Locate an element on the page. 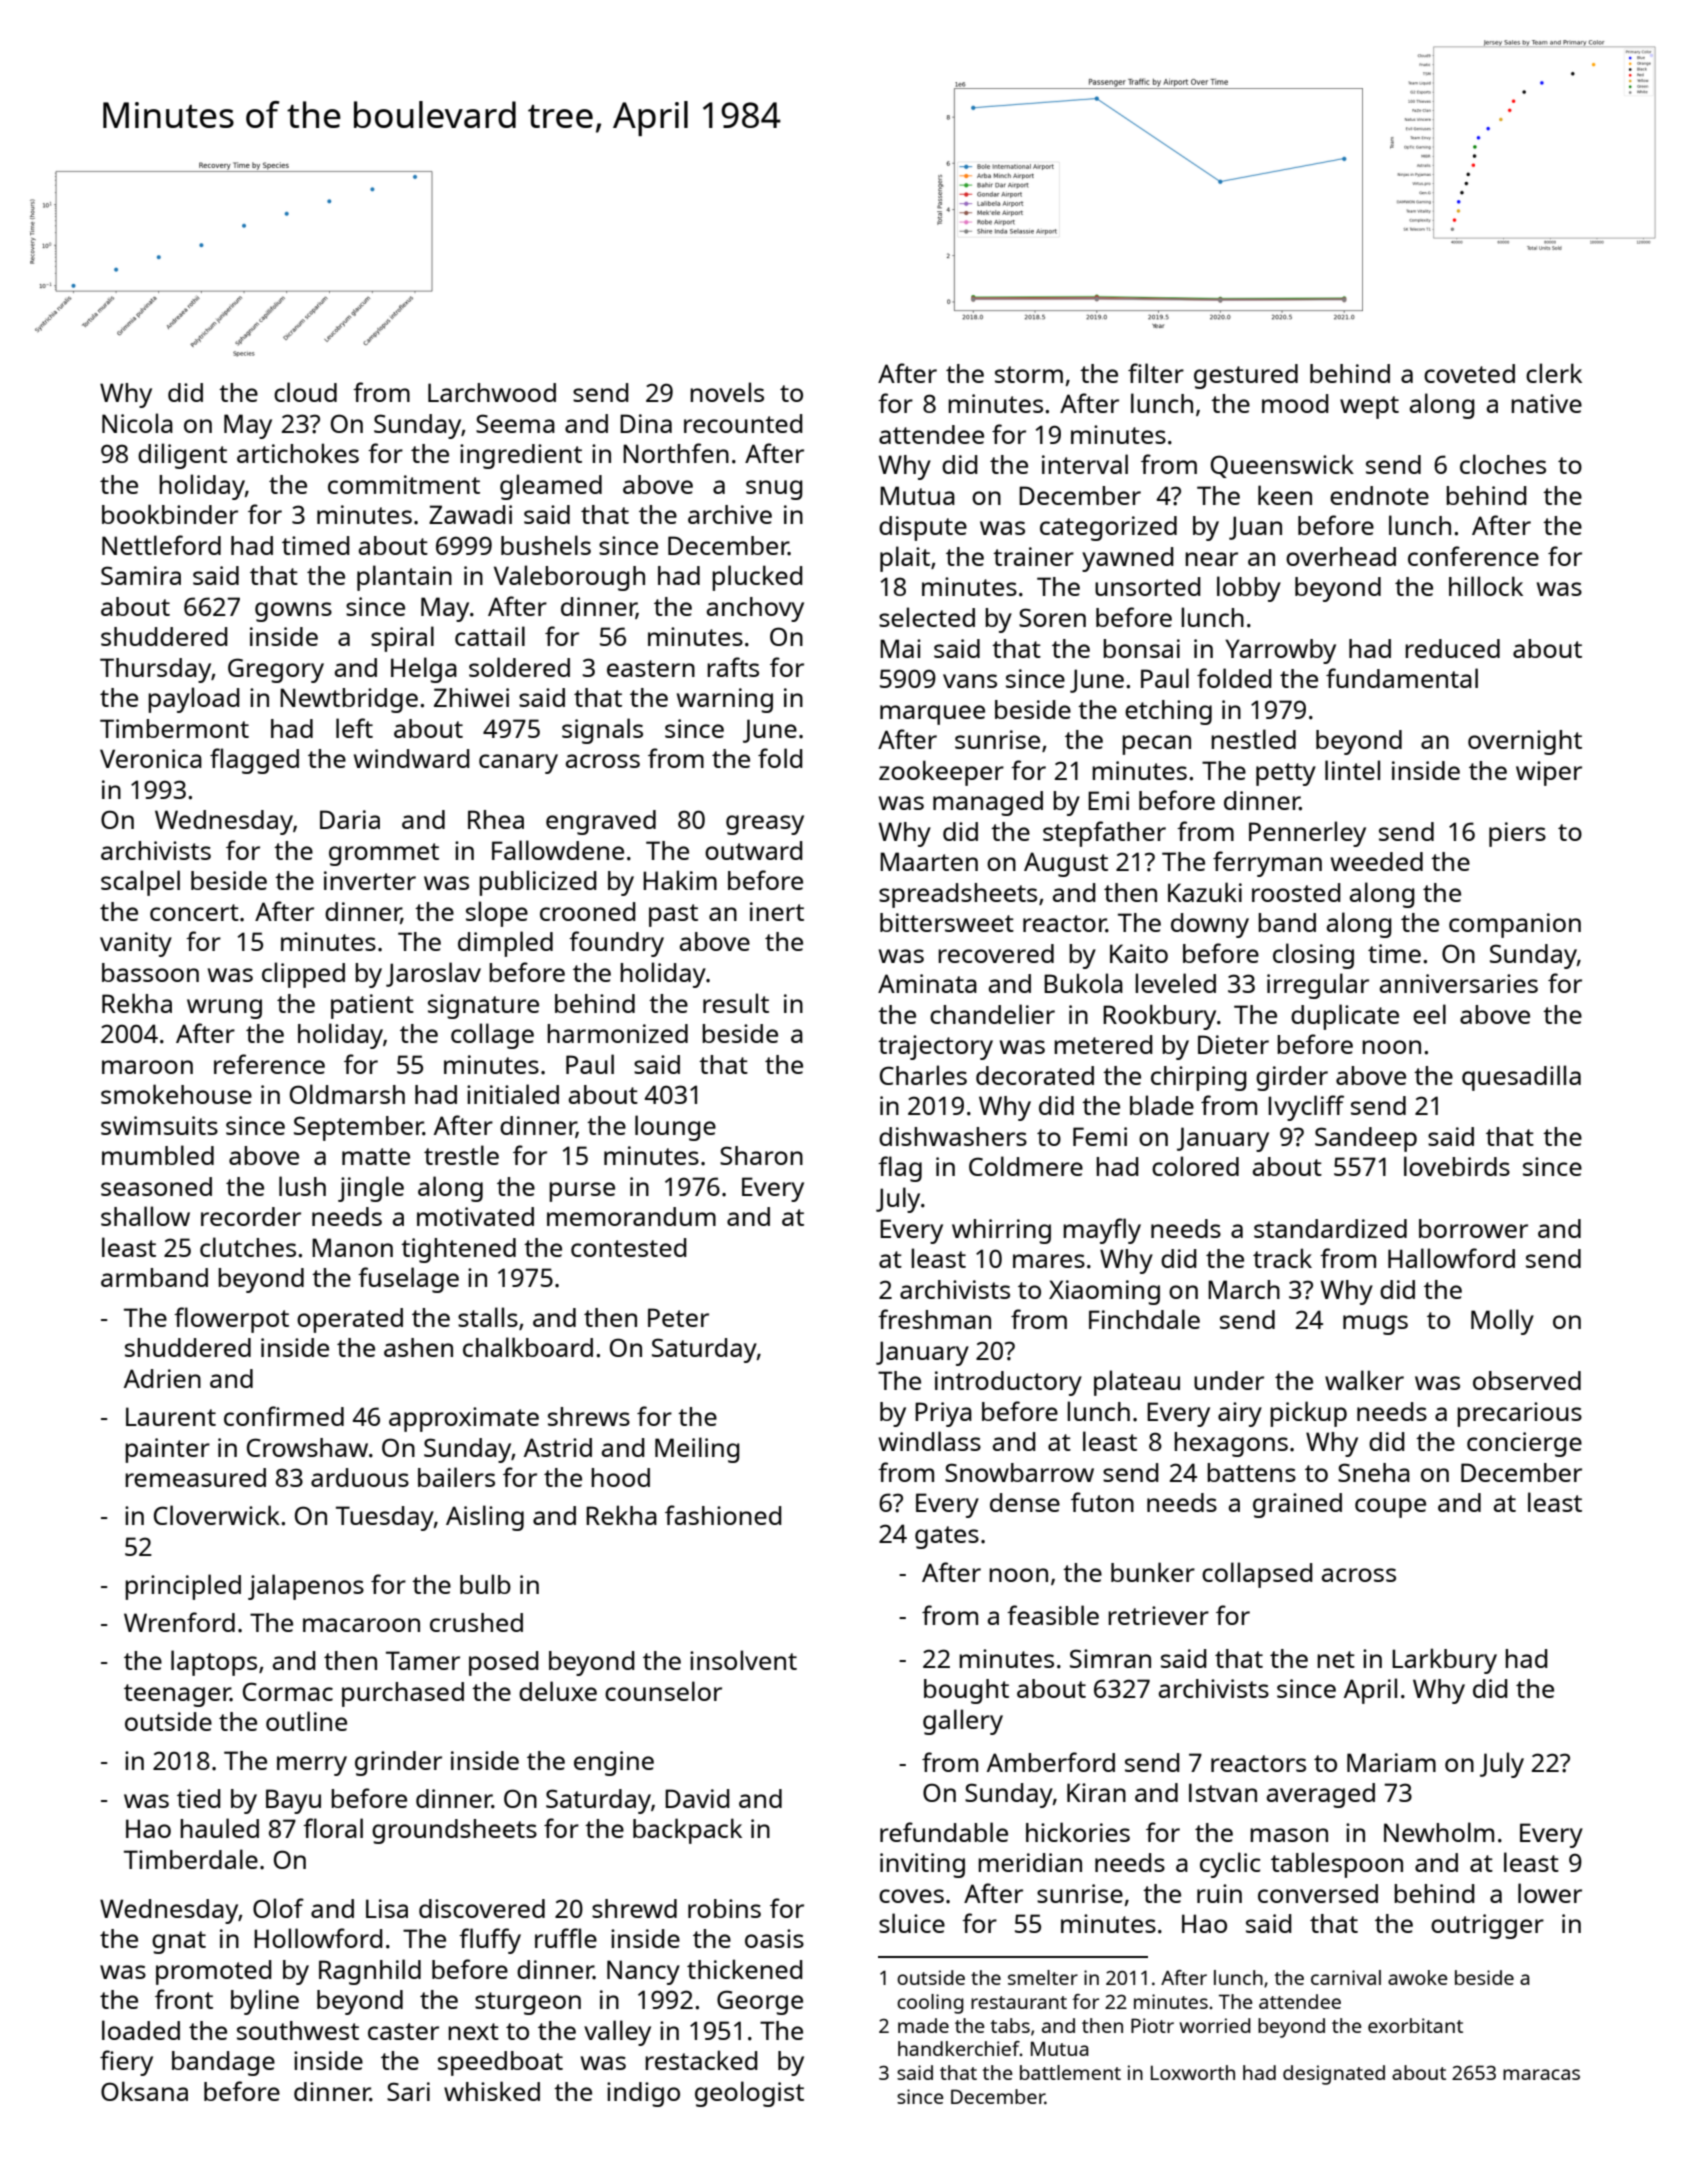 This page has width=1683, height=2178. Larchwood is located at coordinates (492, 392).
